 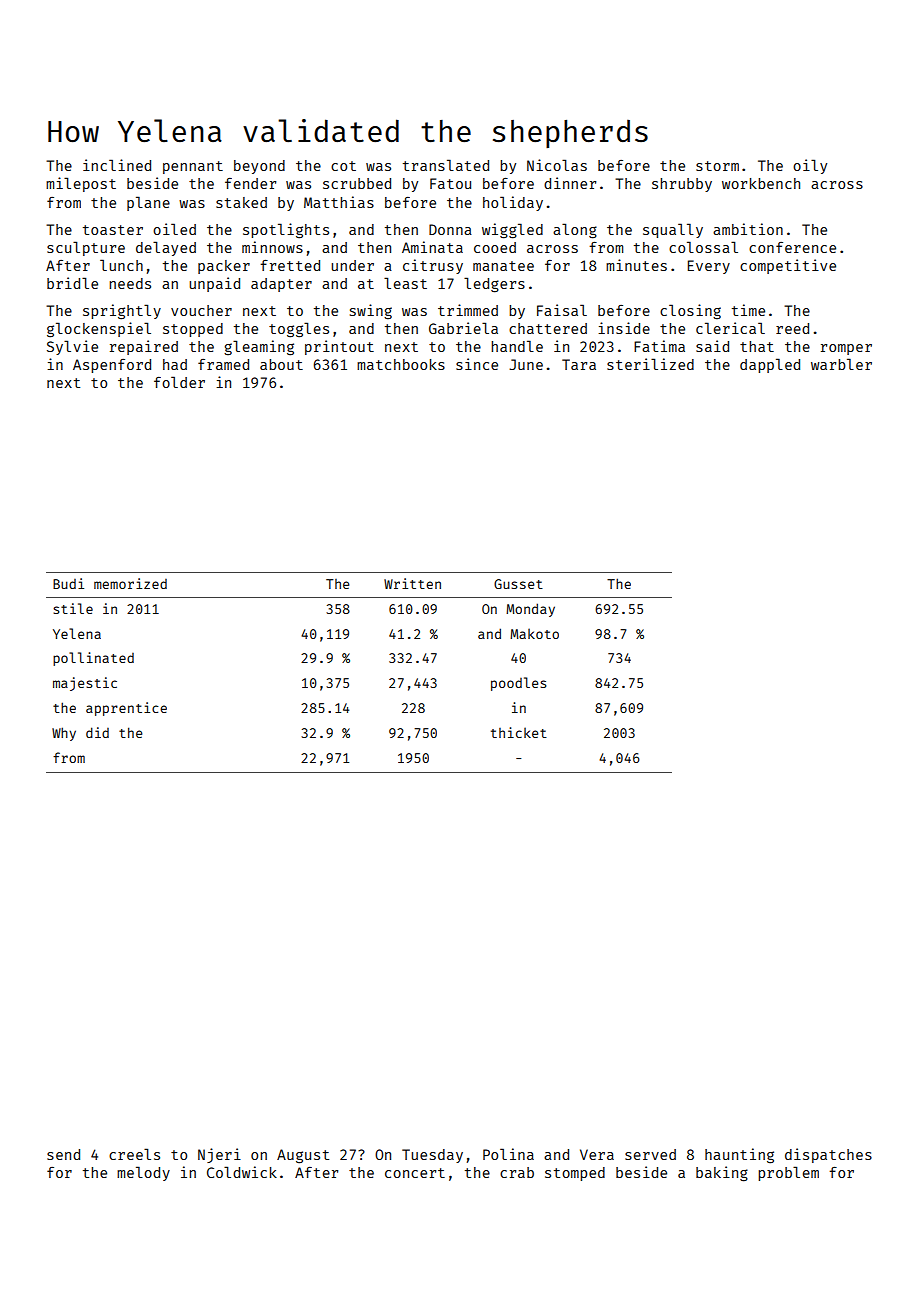 What do you see at coordinates (64, 734) in the image?
I see `Why` at bounding box center [64, 734].
